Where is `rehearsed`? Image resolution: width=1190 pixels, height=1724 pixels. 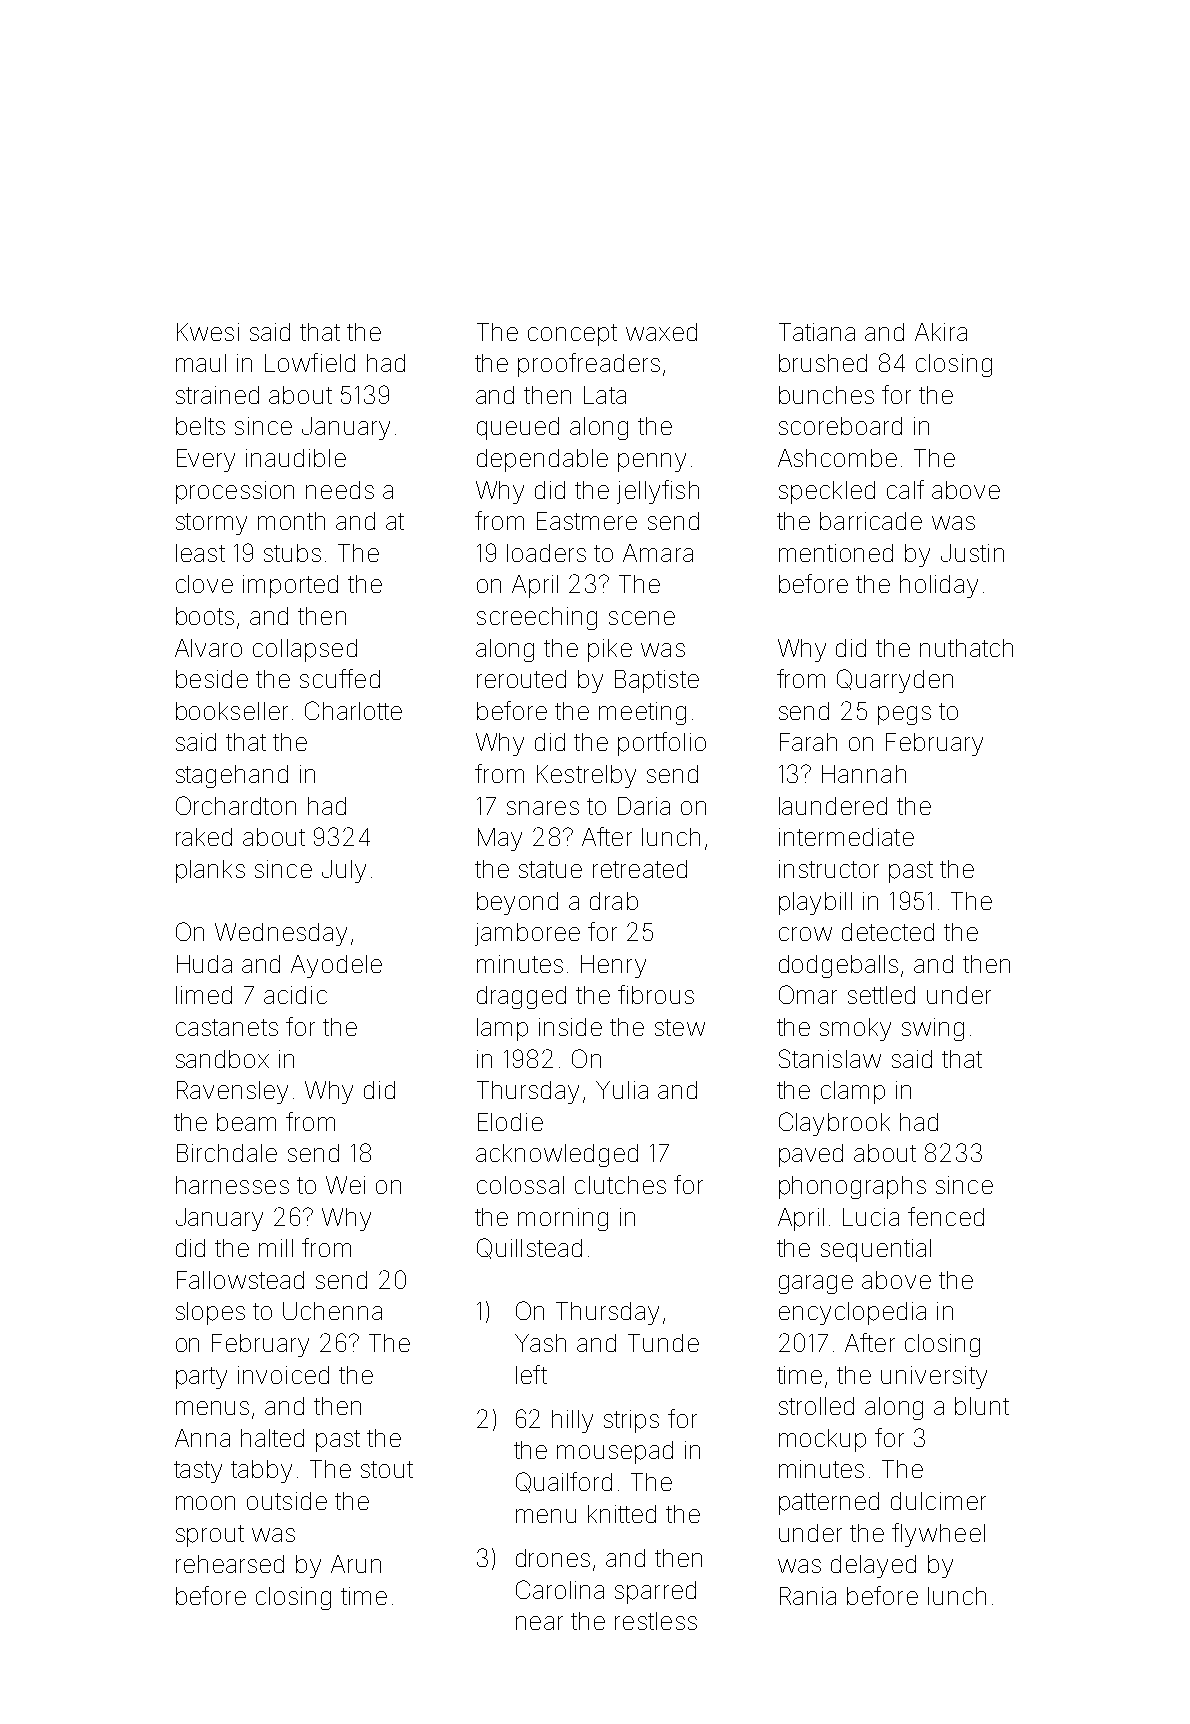 rehearsed is located at coordinates (230, 1564).
